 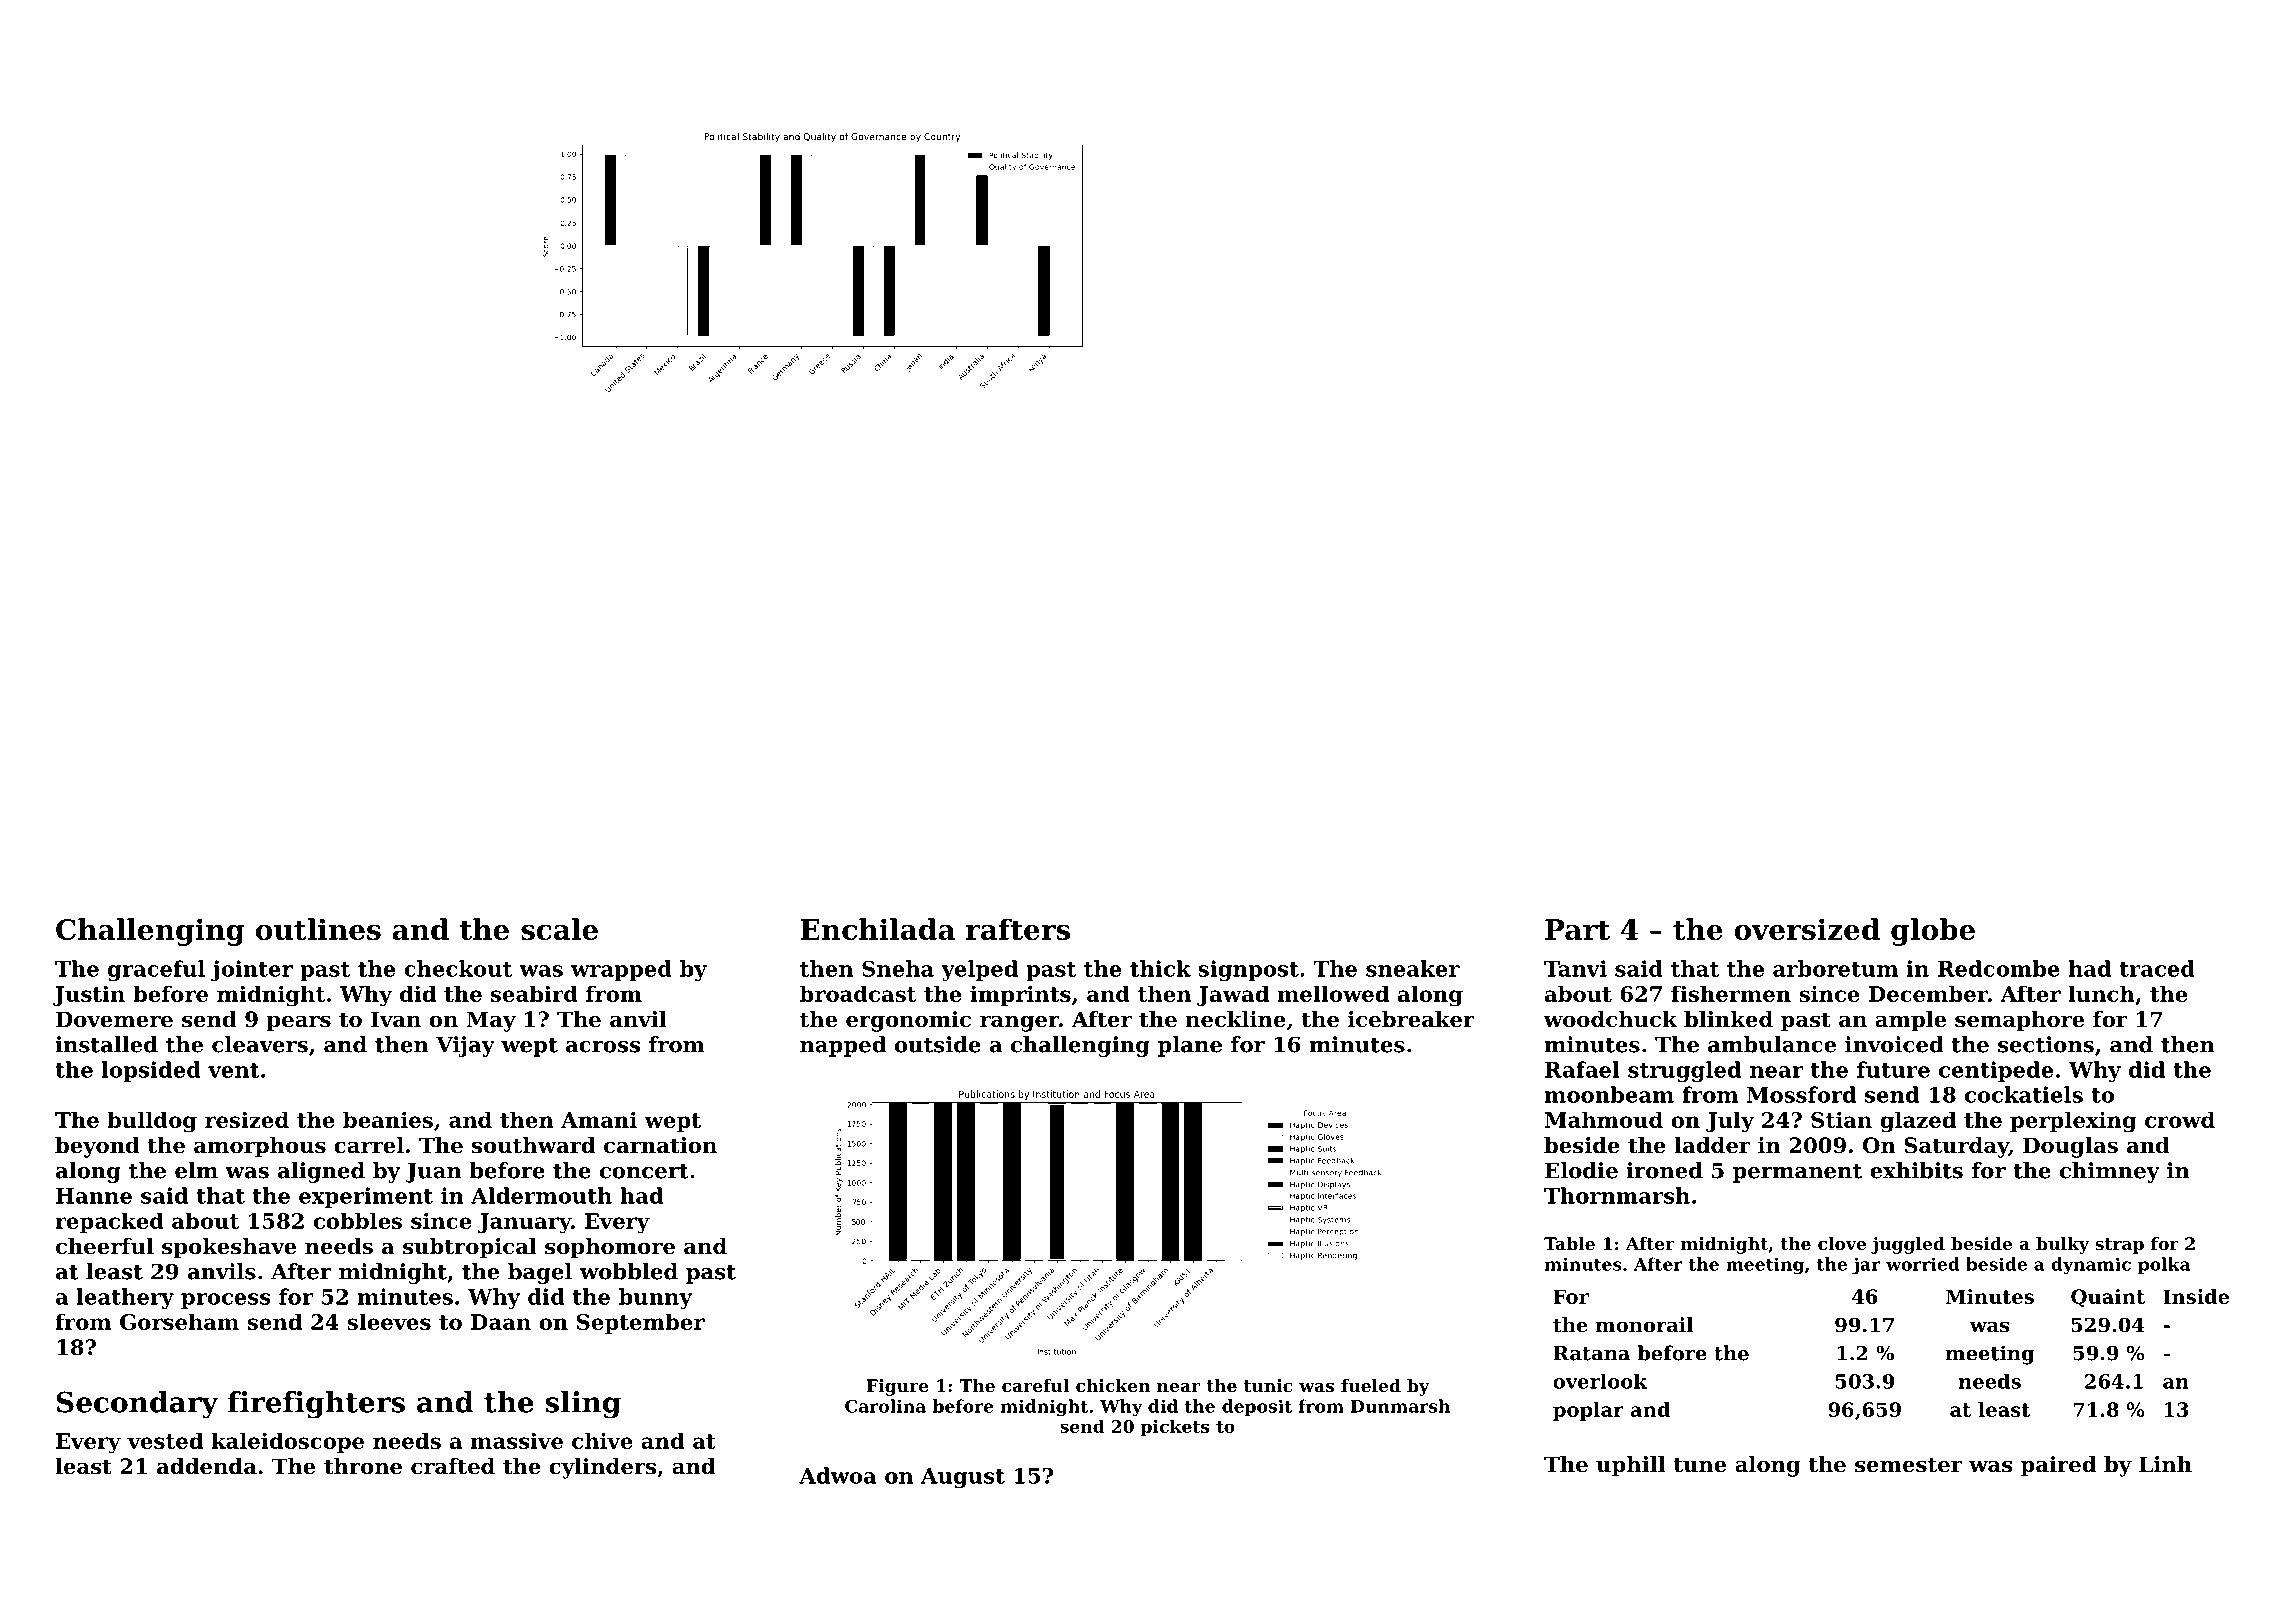 What do you see at coordinates (583, 1405) in the document?
I see `sling` at bounding box center [583, 1405].
